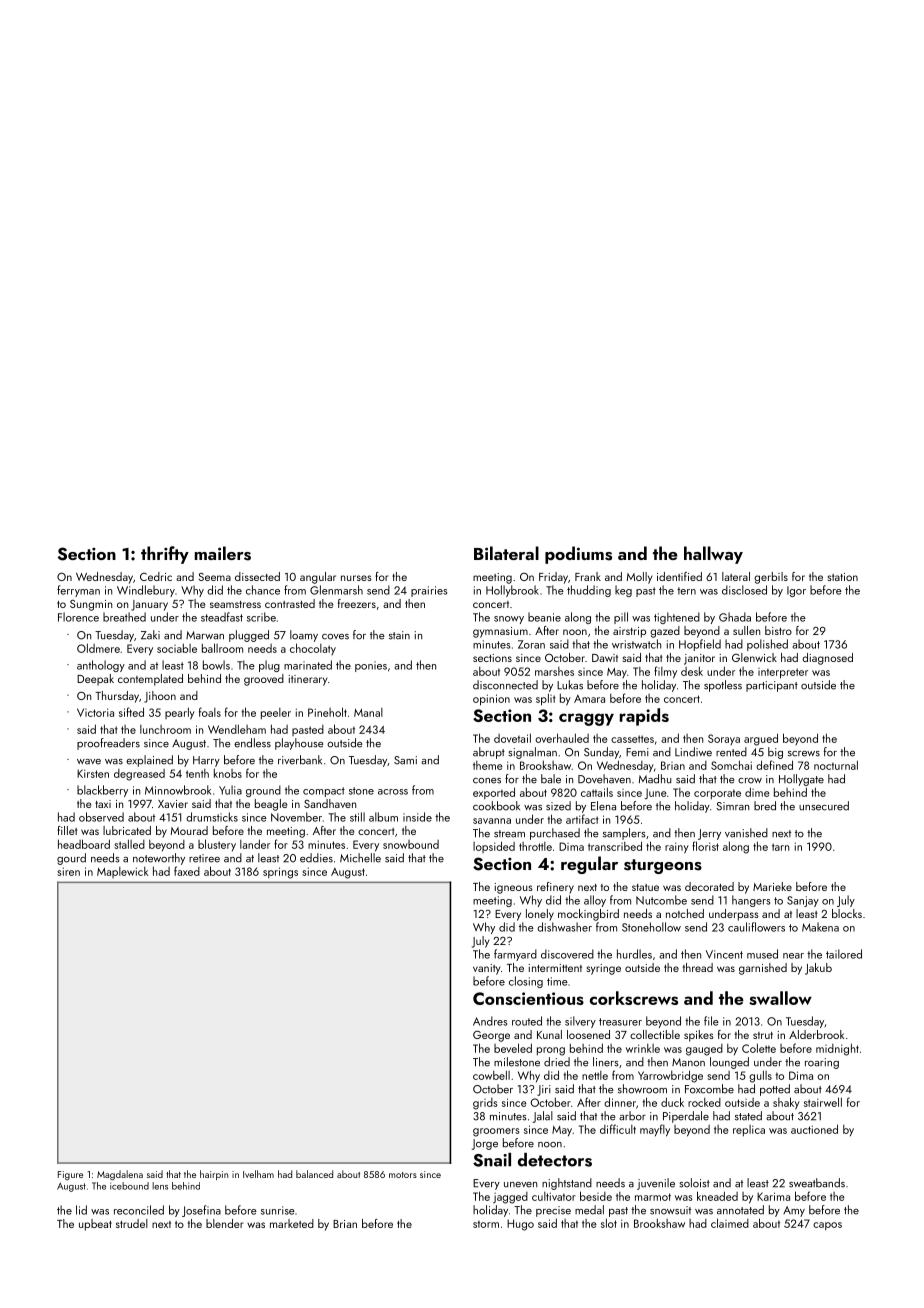 This screenshot has height=1308, width=924. What do you see at coordinates (292, 1223) in the screenshot?
I see `marketed` at bounding box center [292, 1223].
